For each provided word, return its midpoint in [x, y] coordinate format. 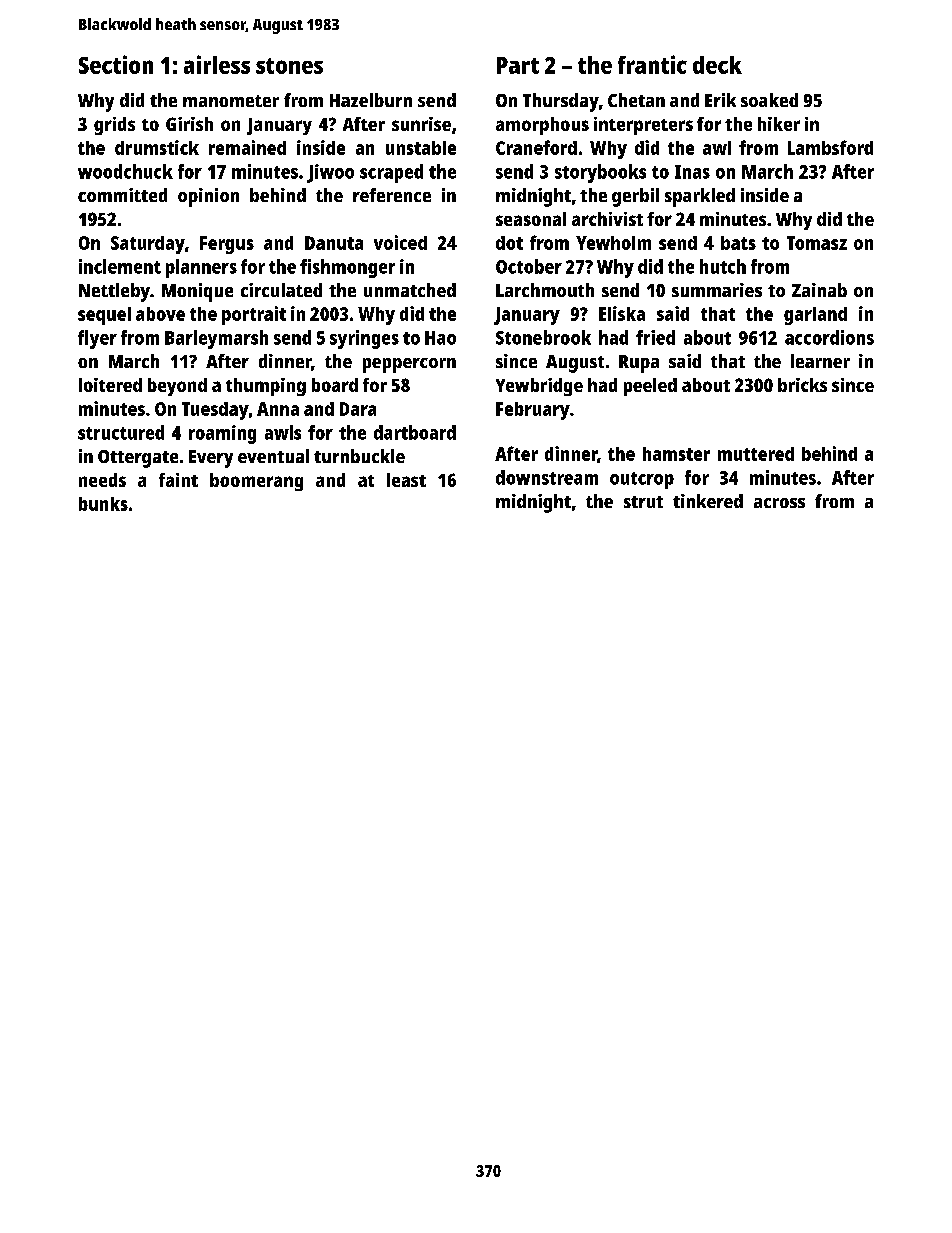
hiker [779, 124]
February [533, 411]
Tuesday [215, 411]
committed [122, 195]
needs [102, 480]
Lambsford [830, 147]
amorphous [542, 126]
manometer [231, 101]
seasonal [531, 219]
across [779, 503]
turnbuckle [359, 456]
